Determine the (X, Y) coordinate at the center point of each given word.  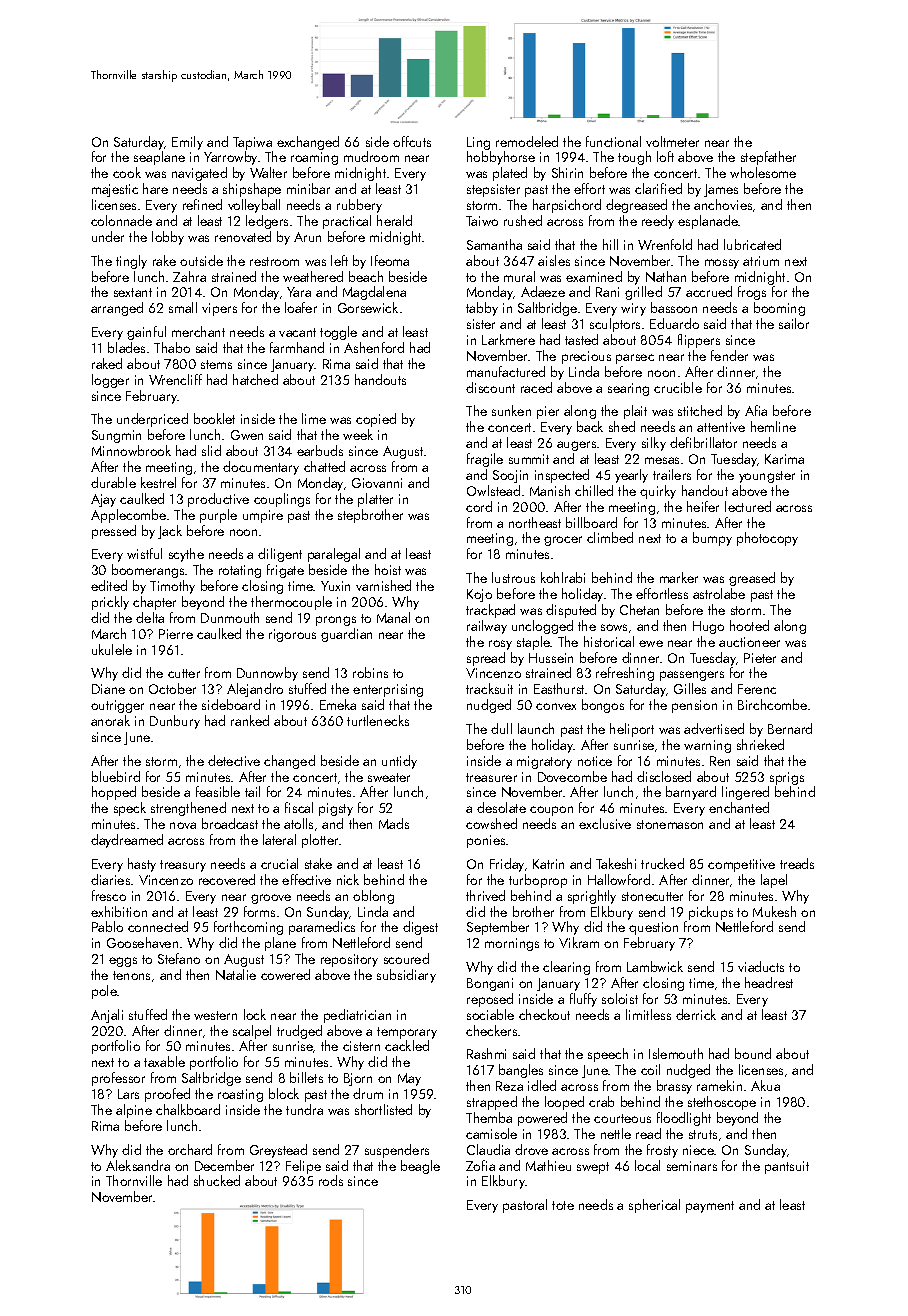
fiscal (299, 807)
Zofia (480, 1165)
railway (487, 627)
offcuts (412, 141)
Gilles (690, 688)
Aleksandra (138, 1165)
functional (613, 141)
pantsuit (787, 1167)
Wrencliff (175, 379)
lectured (748, 506)
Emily (187, 143)
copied (376, 420)
